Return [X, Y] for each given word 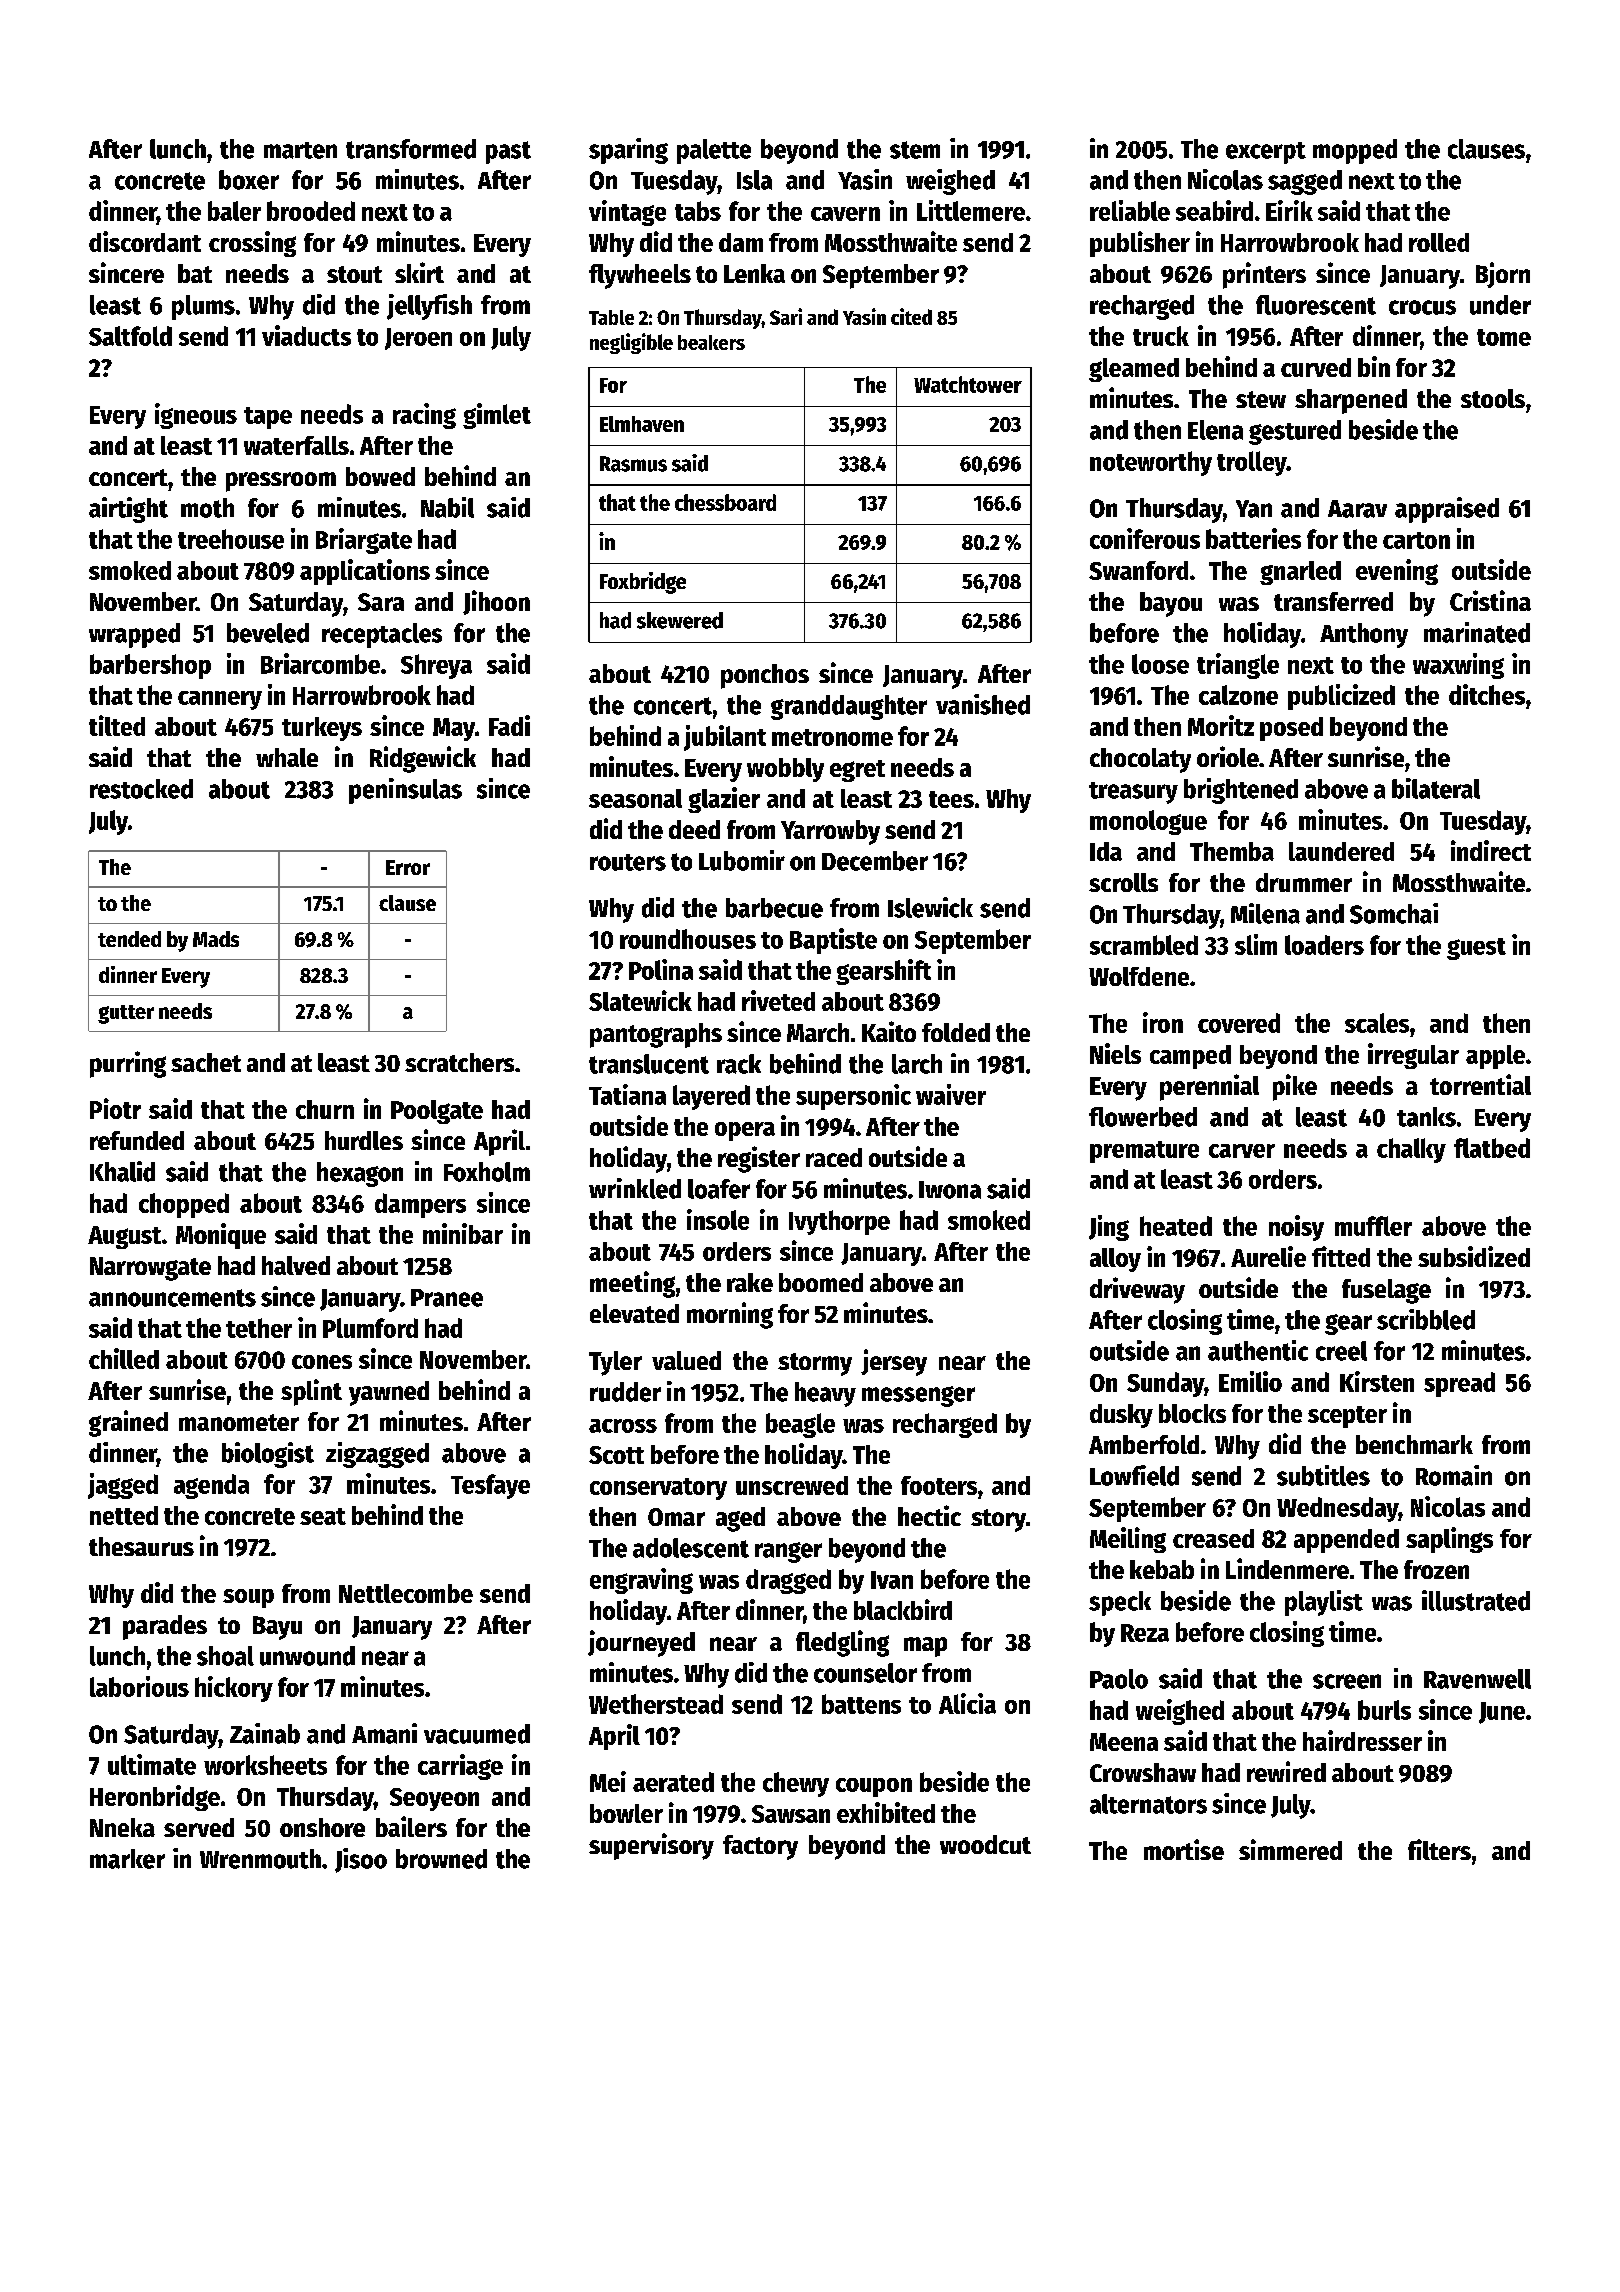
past [508, 152]
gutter [126, 1014]
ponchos [765, 676]
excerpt [1266, 153]
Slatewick [640, 1000]
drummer [1304, 882]
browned [441, 1859]
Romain [1454, 1475]
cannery [220, 700]
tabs [698, 211]
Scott [616, 1455]
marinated [1477, 632]
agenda [211, 1486]
